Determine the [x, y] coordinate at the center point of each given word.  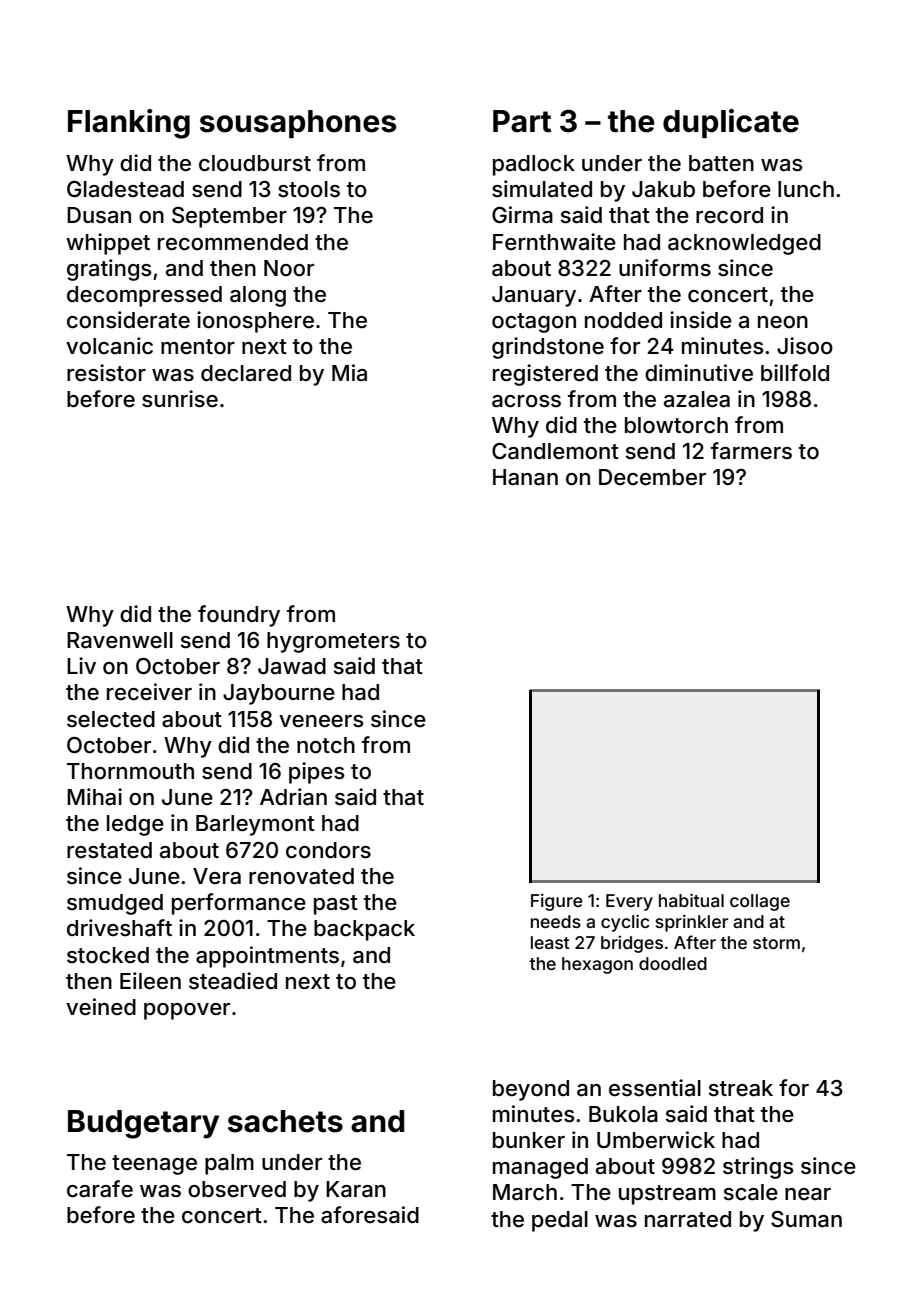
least [550, 942]
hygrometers [333, 642]
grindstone [548, 348]
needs [556, 921]
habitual [691, 900]
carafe [100, 1189]
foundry [239, 616]
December [652, 477]
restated [109, 850]
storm [776, 943]
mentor [198, 347]
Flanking [129, 124]
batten [721, 163]
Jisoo [805, 346]
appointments [267, 957]
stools [309, 189]
